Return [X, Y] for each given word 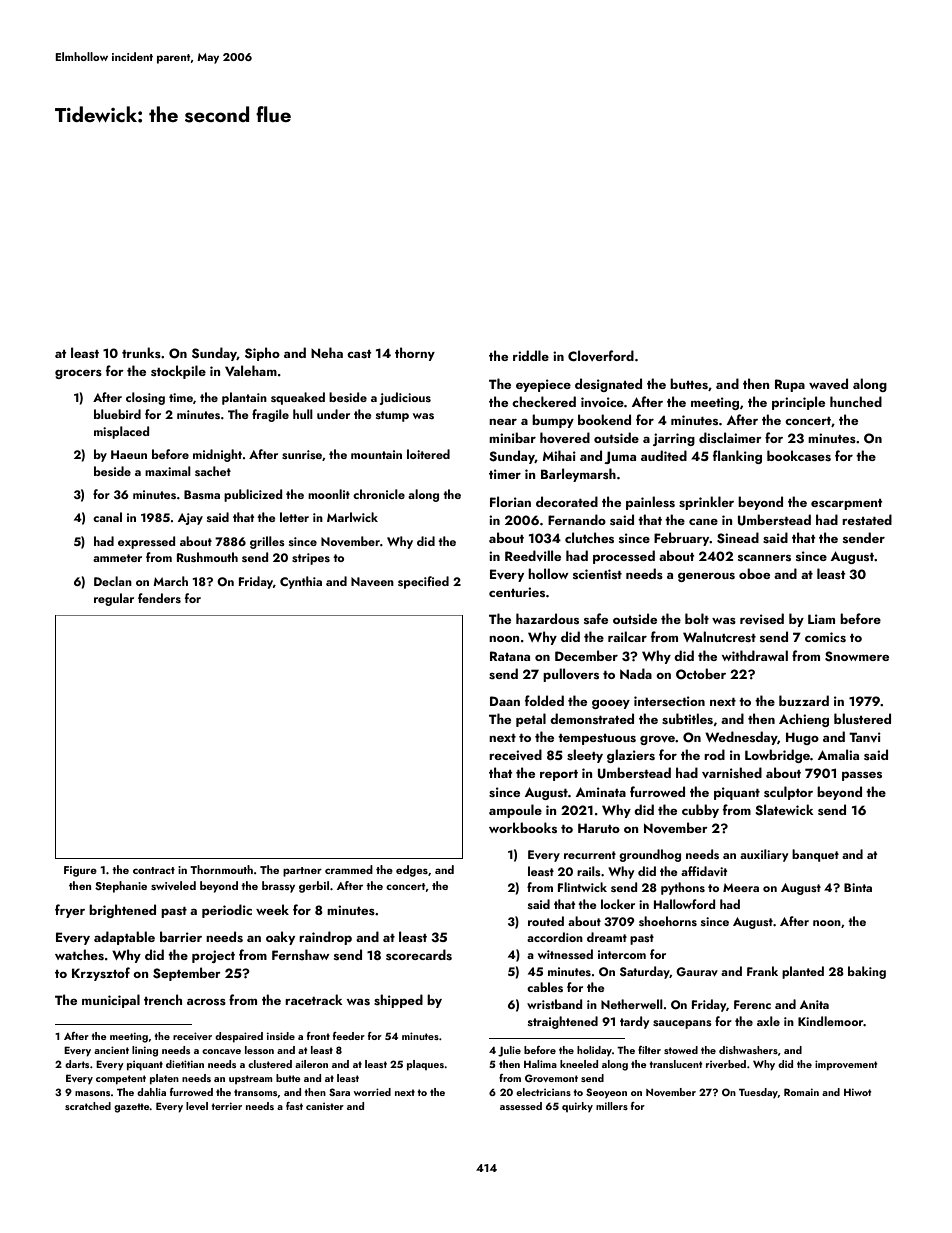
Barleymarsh [578, 475]
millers [612, 1106]
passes [862, 776]
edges [412, 871]
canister [325, 1106]
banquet [815, 855]
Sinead [738, 538]
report [559, 775]
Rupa [790, 385]
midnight [217, 455]
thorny [415, 354]
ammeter [117, 558]
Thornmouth [221, 869]
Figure [80, 871]
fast [294, 1106]
